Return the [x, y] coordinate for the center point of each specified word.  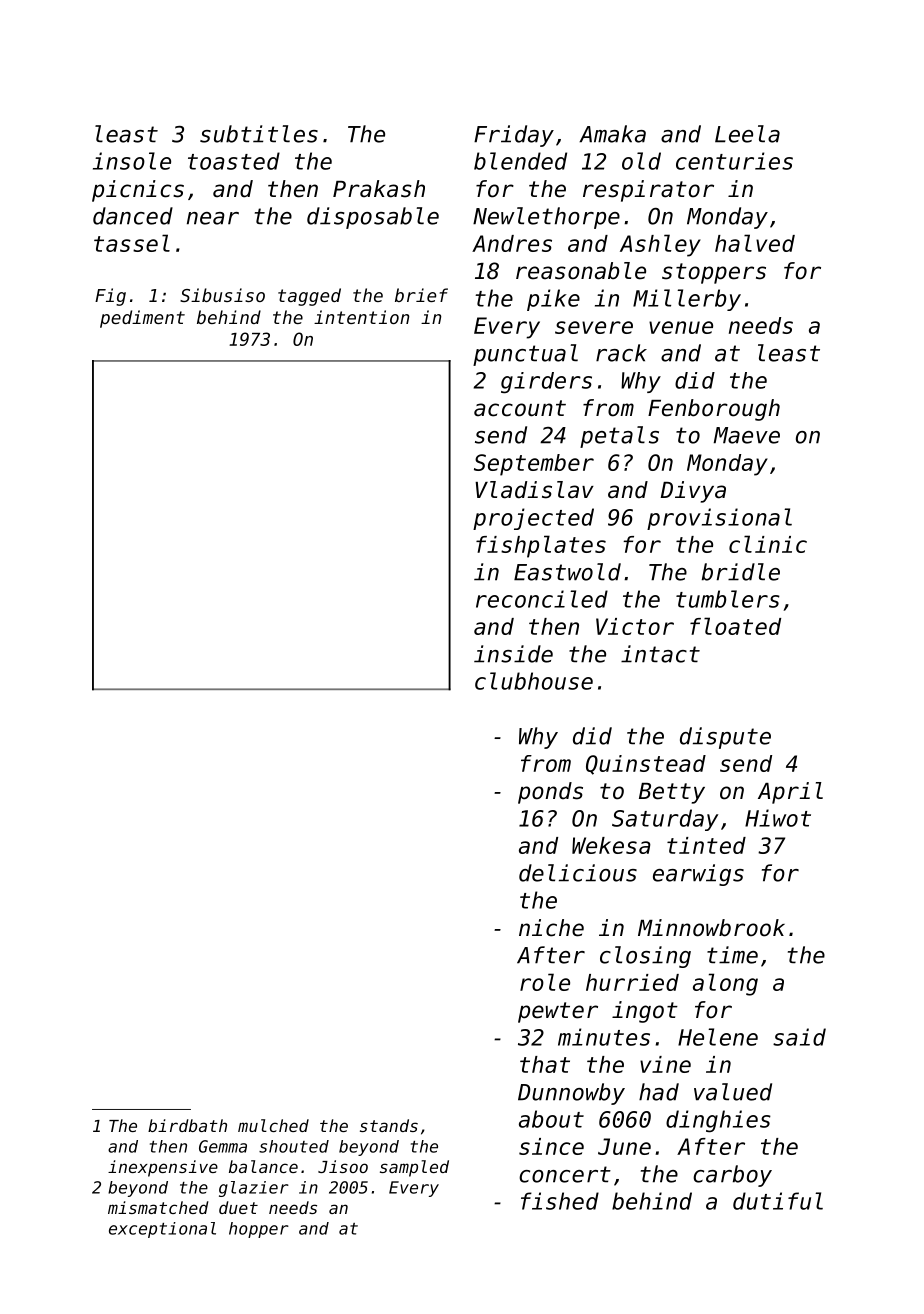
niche [551, 928]
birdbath [187, 1125]
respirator [648, 191]
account [520, 408]
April [790, 793]
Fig [110, 297]
